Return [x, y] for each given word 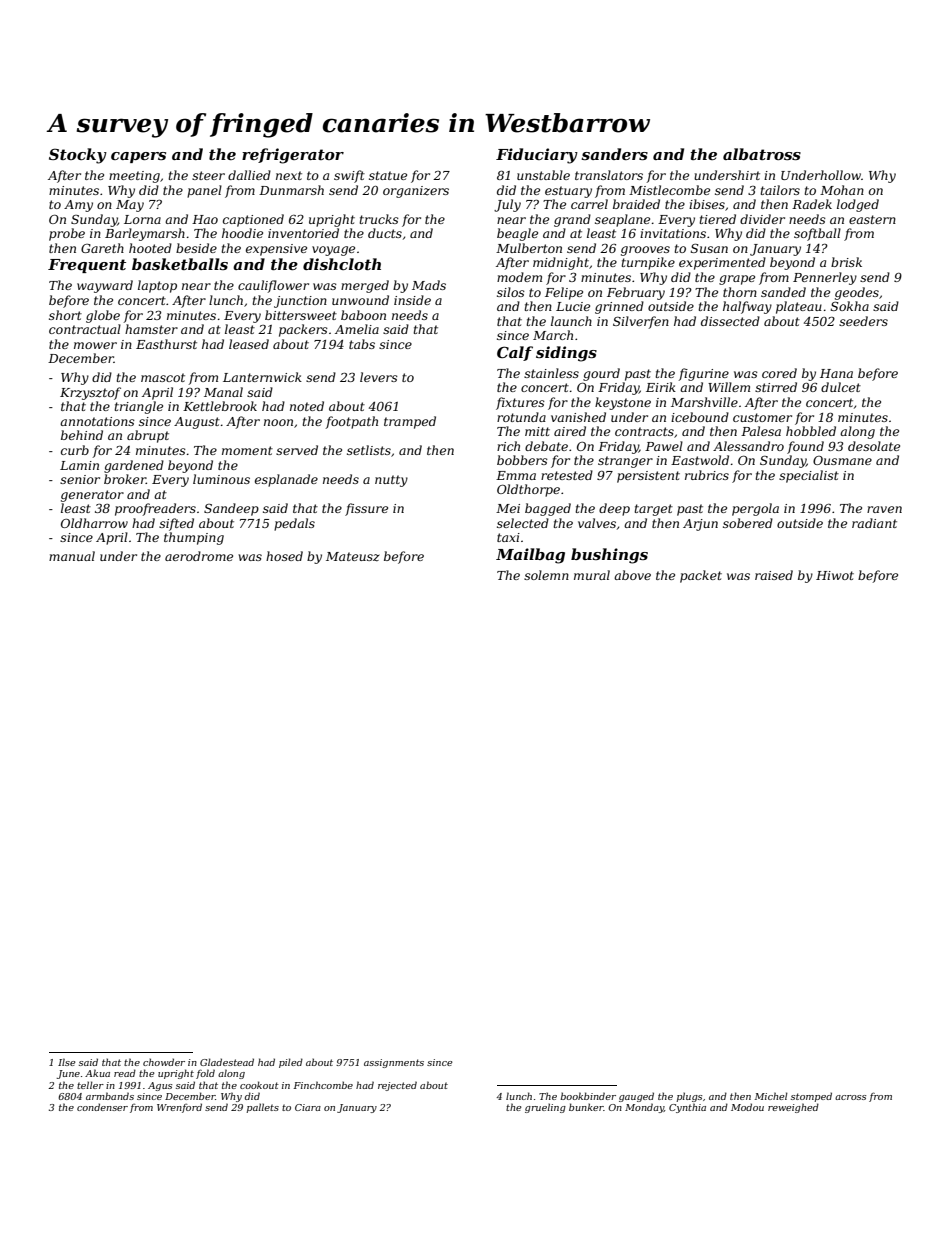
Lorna [142, 219]
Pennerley [825, 278]
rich [508, 446]
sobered [748, 523]
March [553, 335]
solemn [546, 575]
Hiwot [835, 575]
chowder [164, 1062]
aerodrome [199, 556]
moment [247, 450]
